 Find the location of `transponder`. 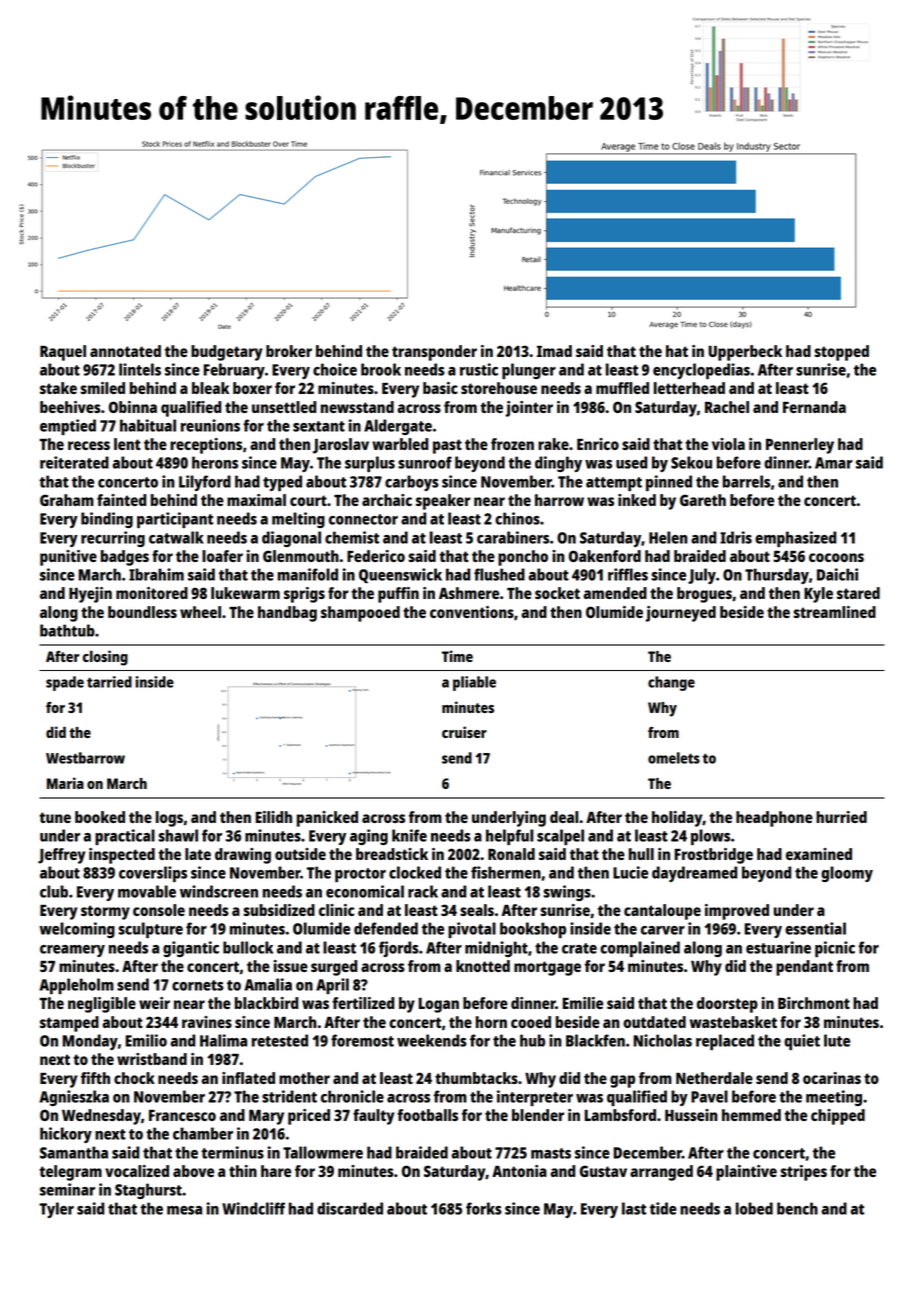

transponder is located at coordinates (434, 353).
